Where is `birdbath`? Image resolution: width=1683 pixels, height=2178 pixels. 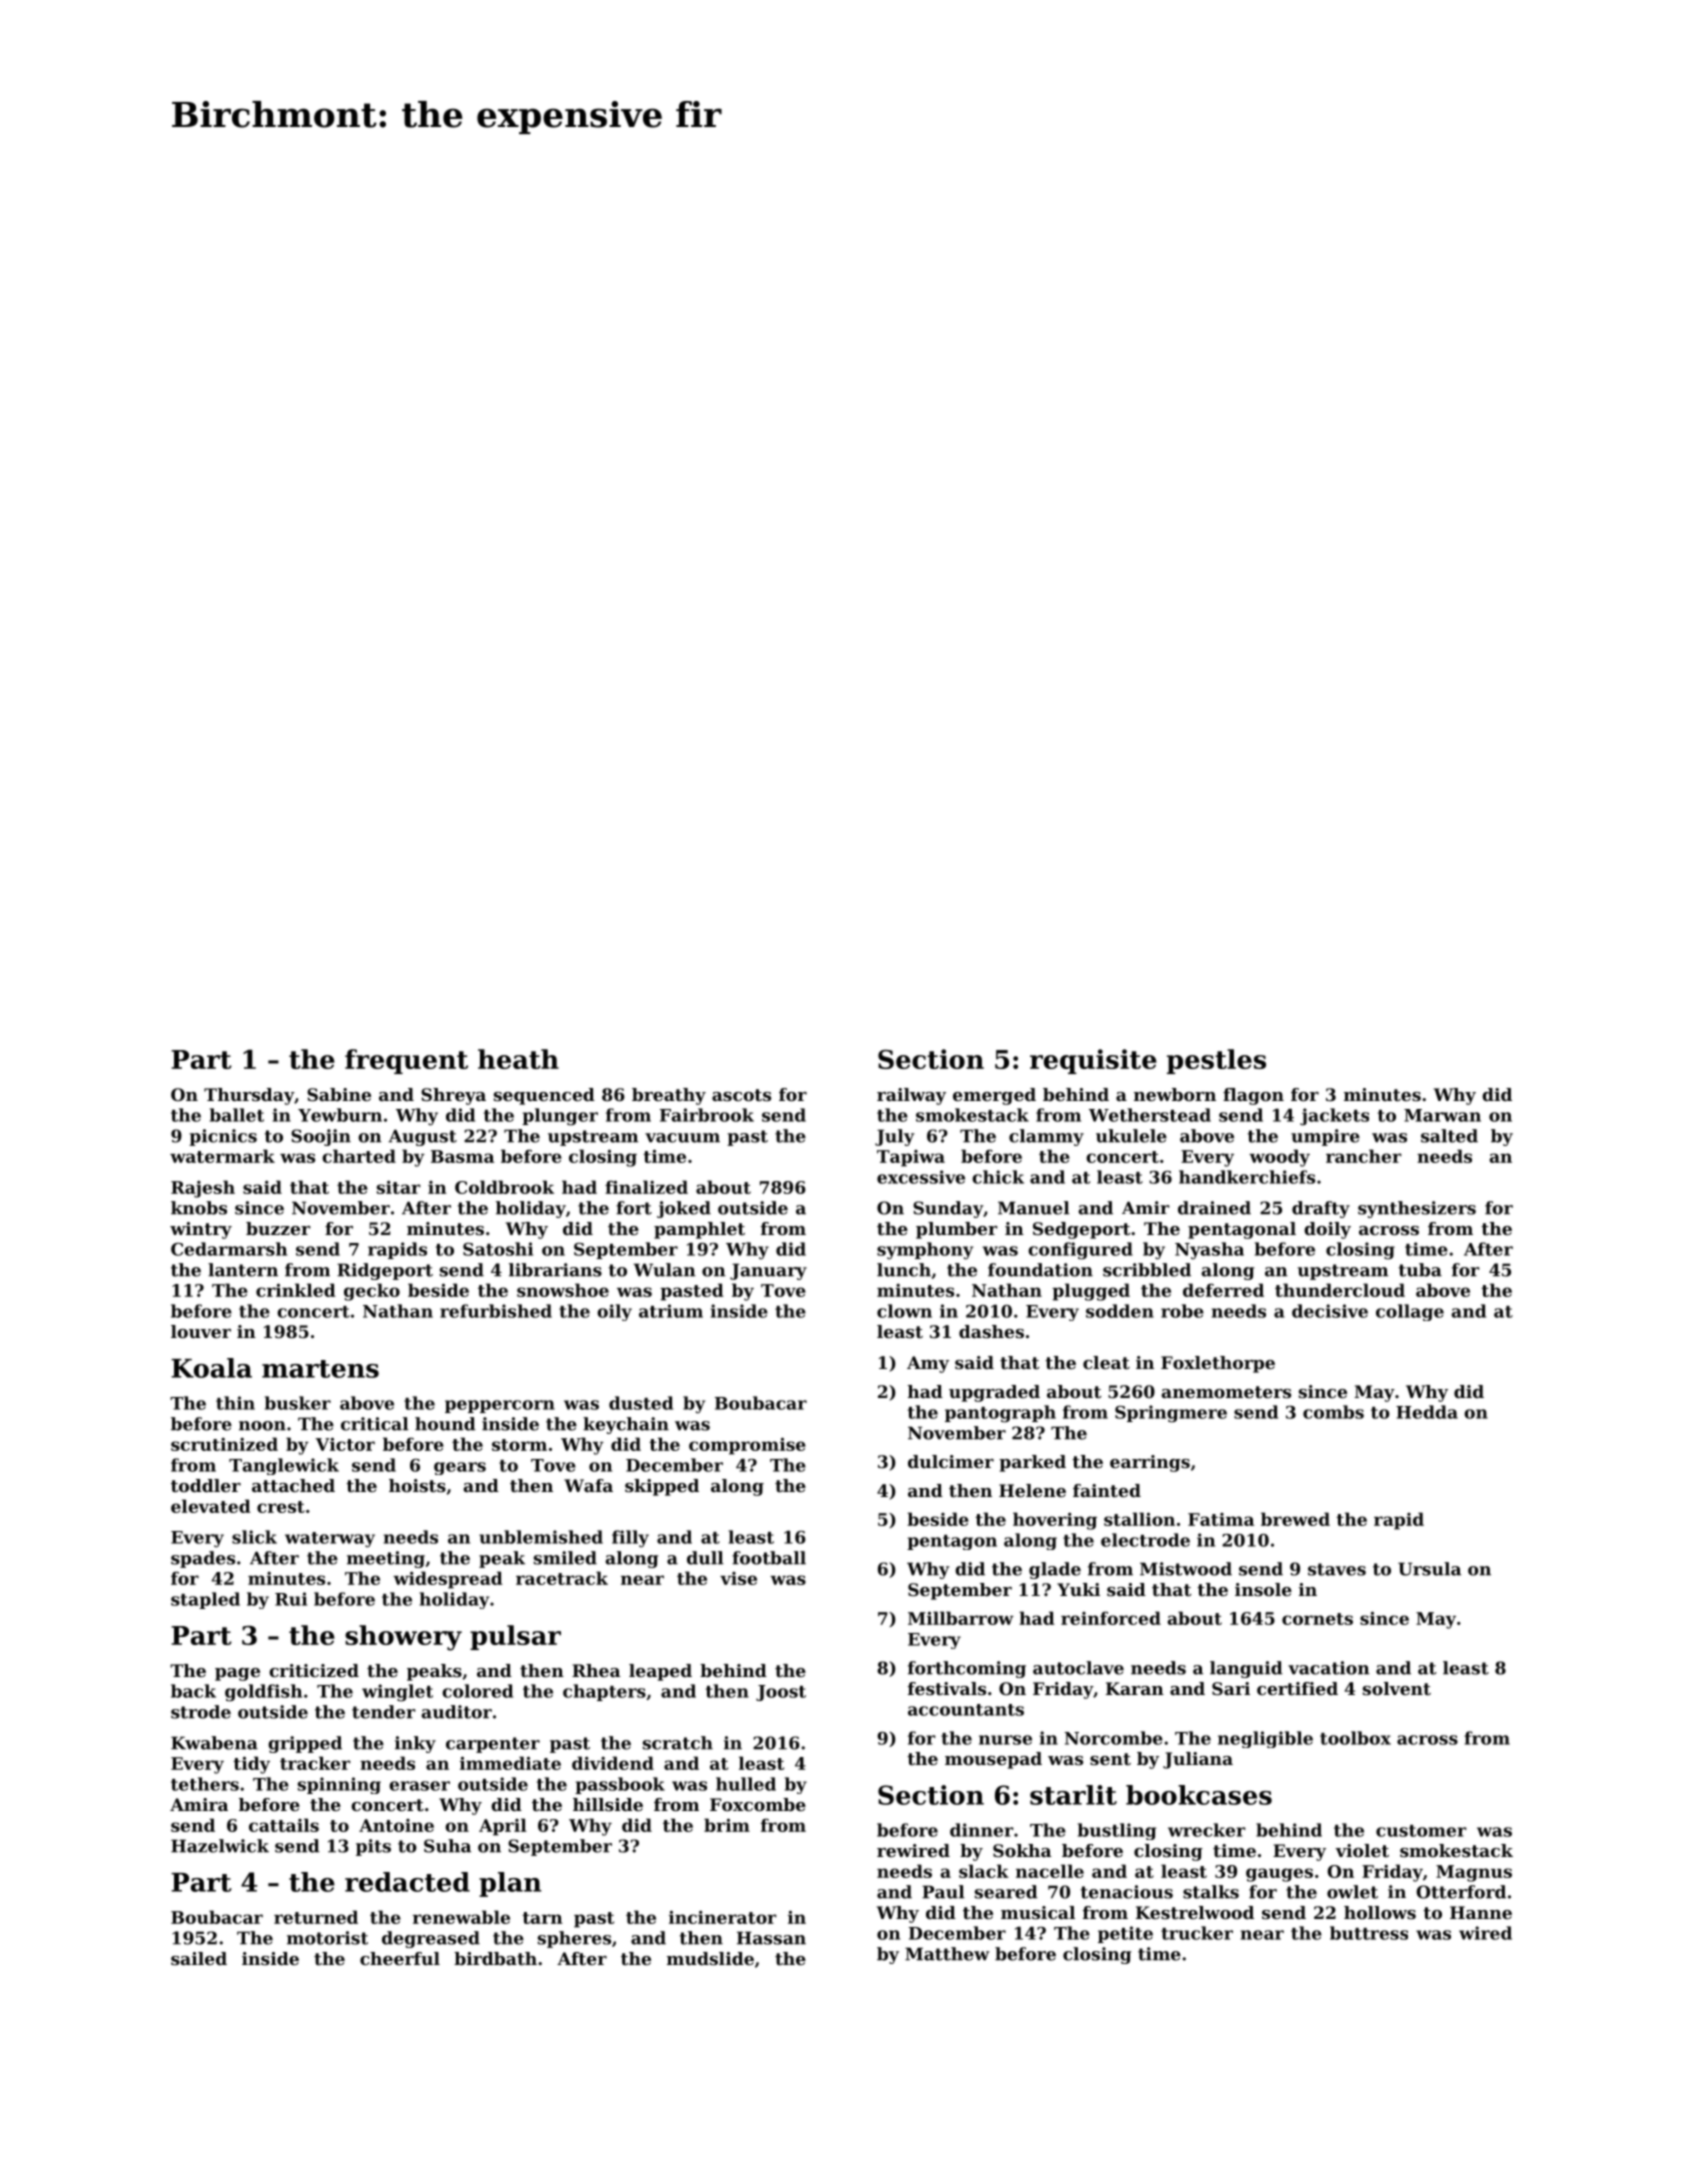
birdbath is located at coordinates (495, 1958).
